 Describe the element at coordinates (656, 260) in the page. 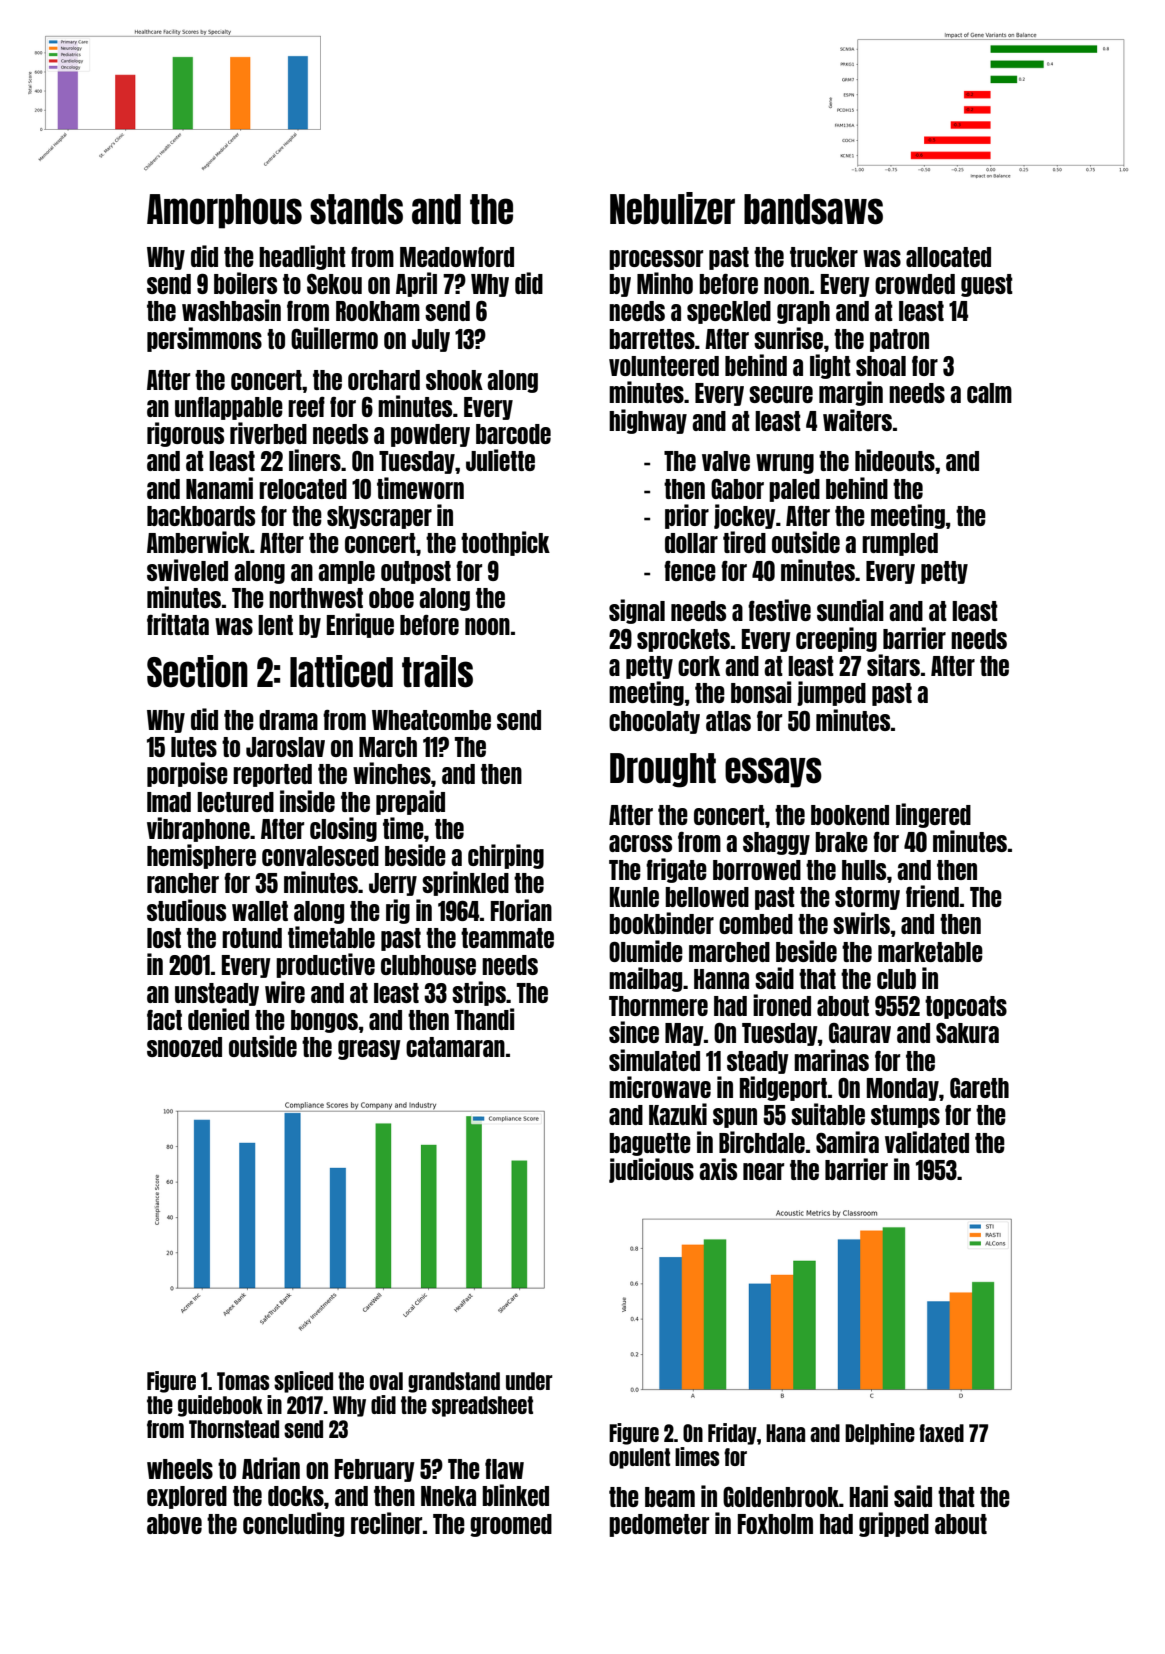

I see `processor` at that location.
